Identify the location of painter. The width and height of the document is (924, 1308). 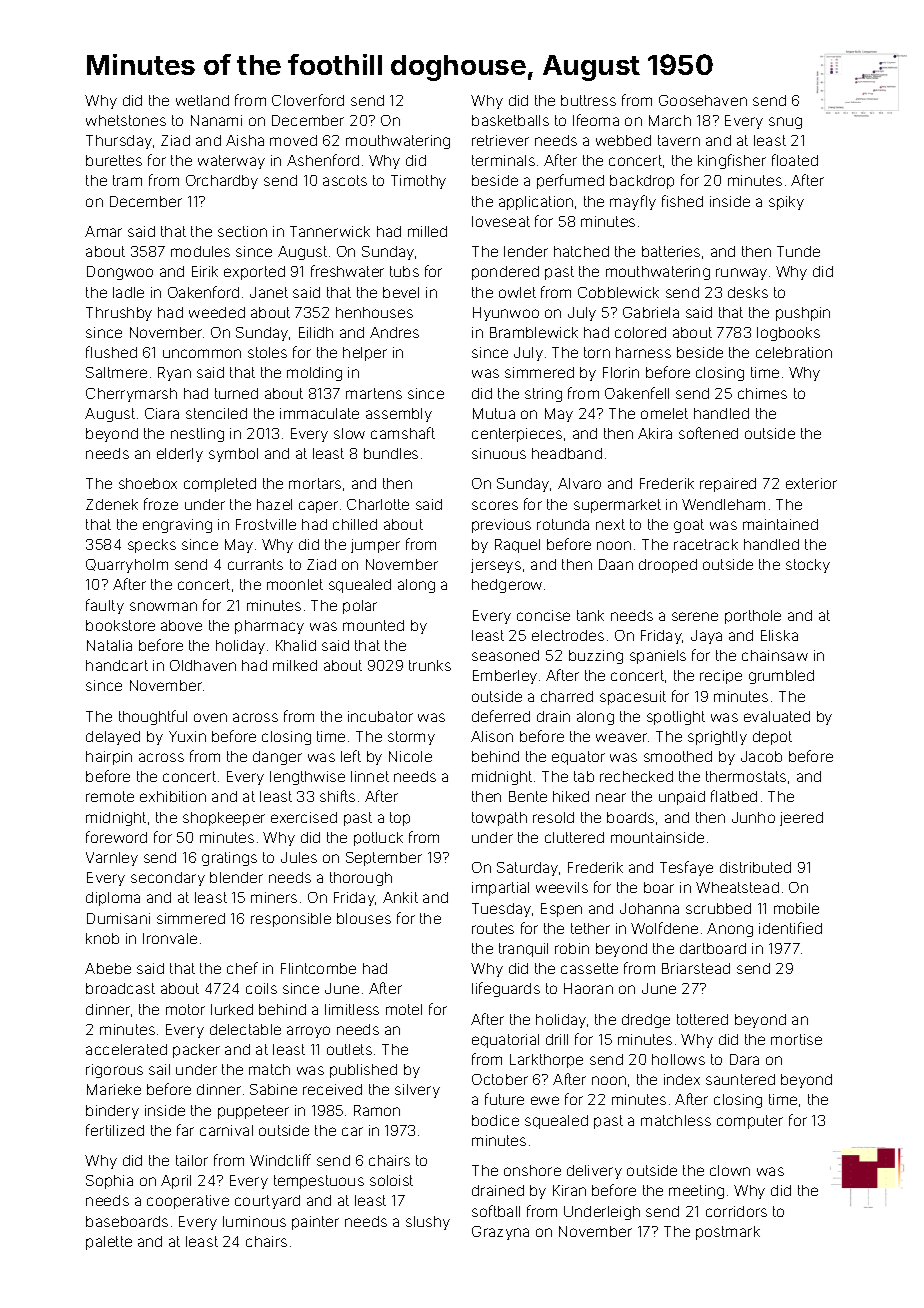
(315, 1223).
